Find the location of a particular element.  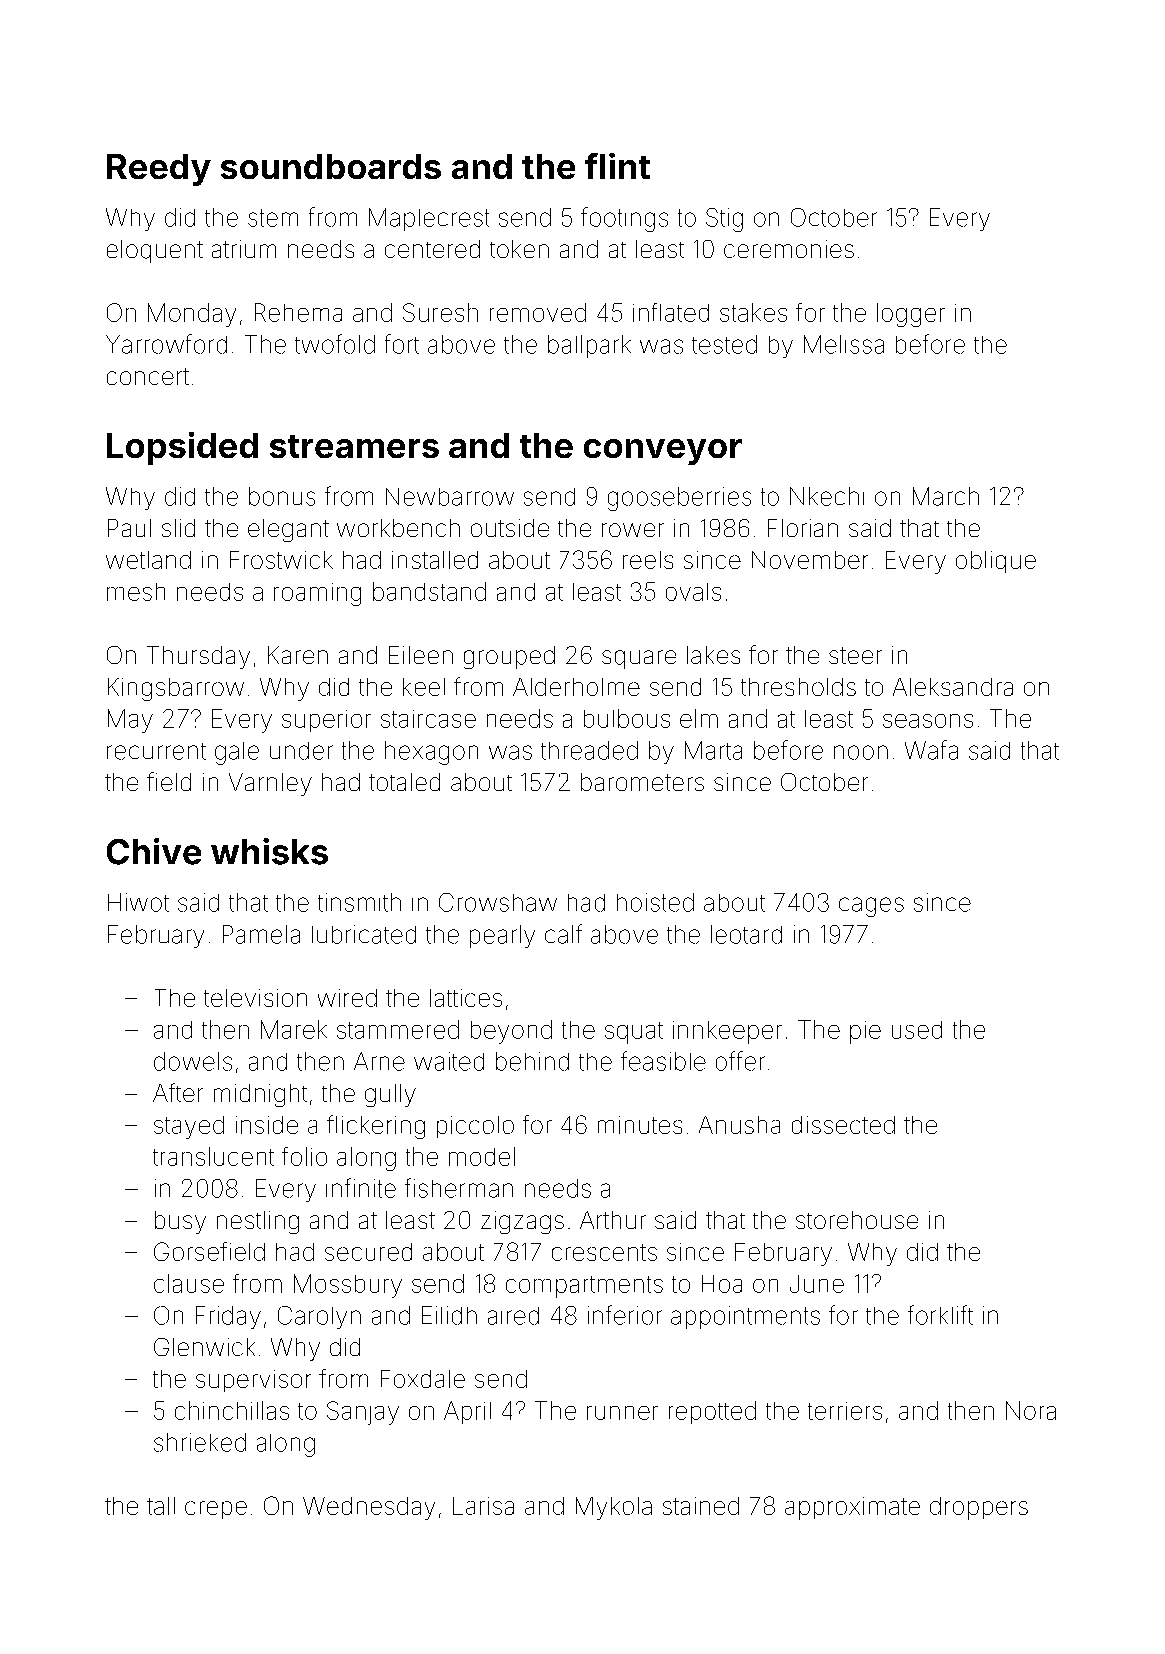

logger is located at coordinates (911, 315).
